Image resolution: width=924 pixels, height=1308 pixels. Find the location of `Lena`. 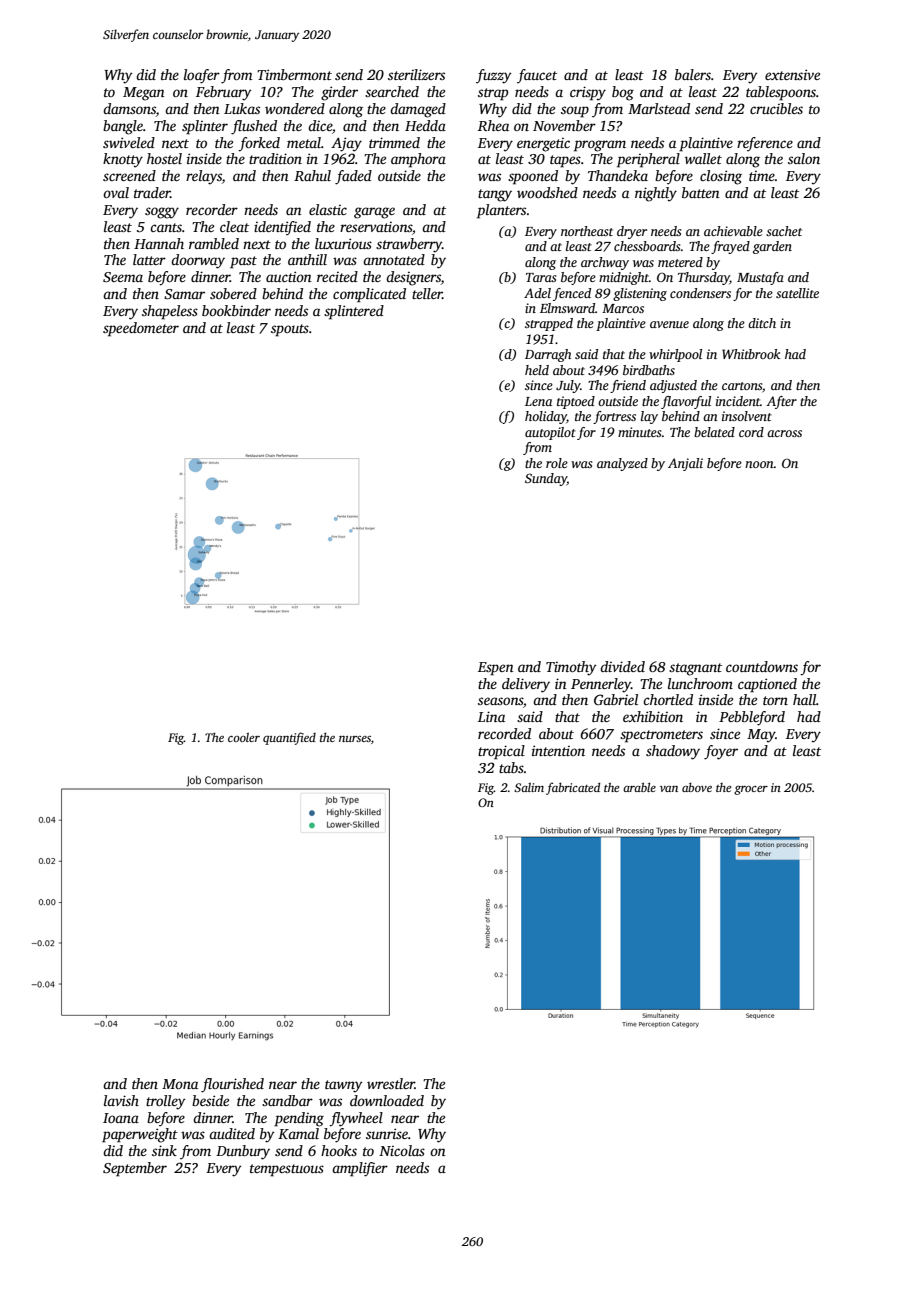

Lena is located at coordinates (538, 401).
